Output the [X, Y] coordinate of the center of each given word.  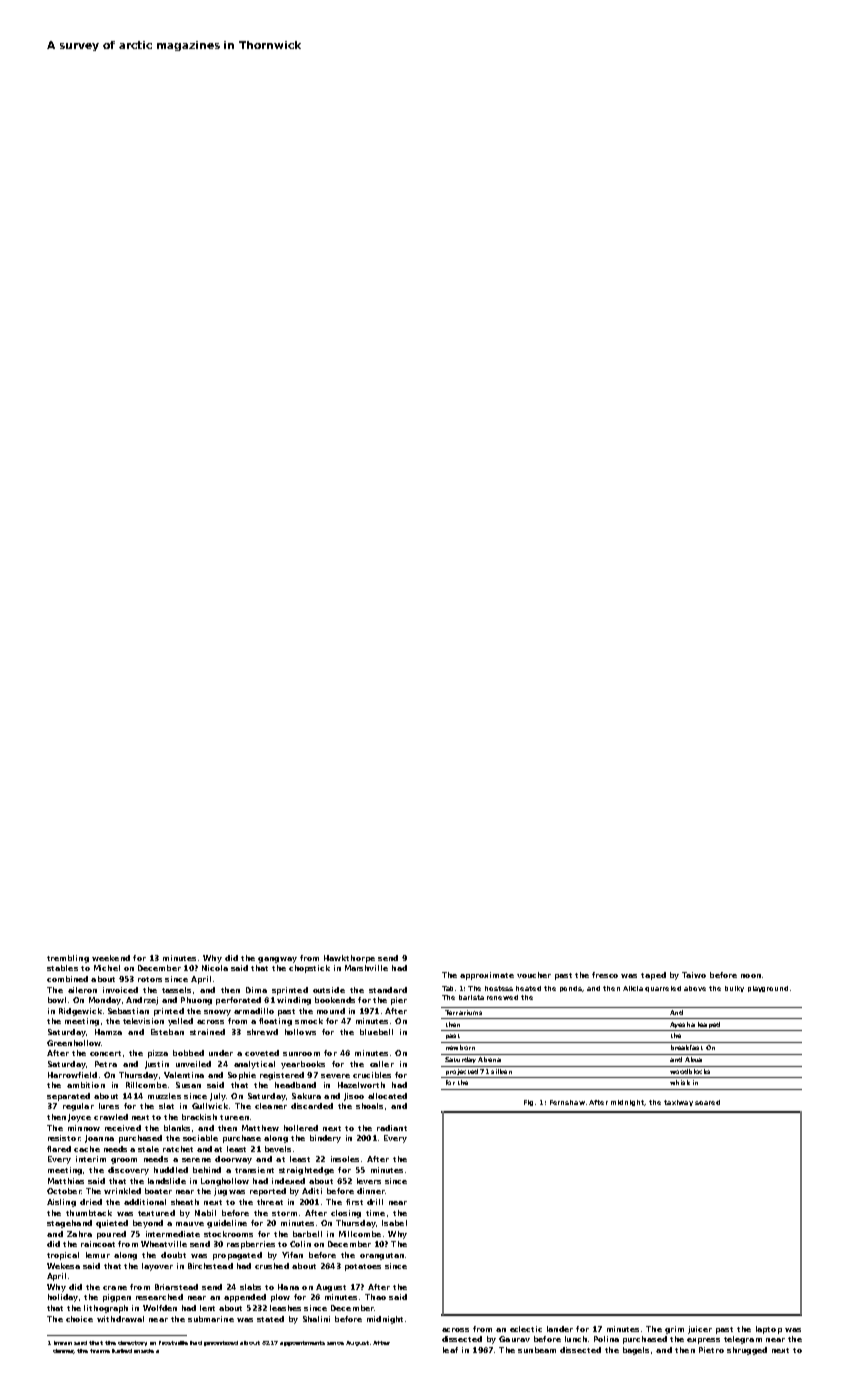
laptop [769, 1330]
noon [751, 976]
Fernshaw [567, 1102]
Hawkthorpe [349, 959]
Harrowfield [72, 1075]
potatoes [363, 1267]
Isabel [394, 1223]
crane [115, 1288]
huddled [171, 1170]
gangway [277, 960]
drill [375, 1202]
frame [100, 1351]
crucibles [372, 1075]
